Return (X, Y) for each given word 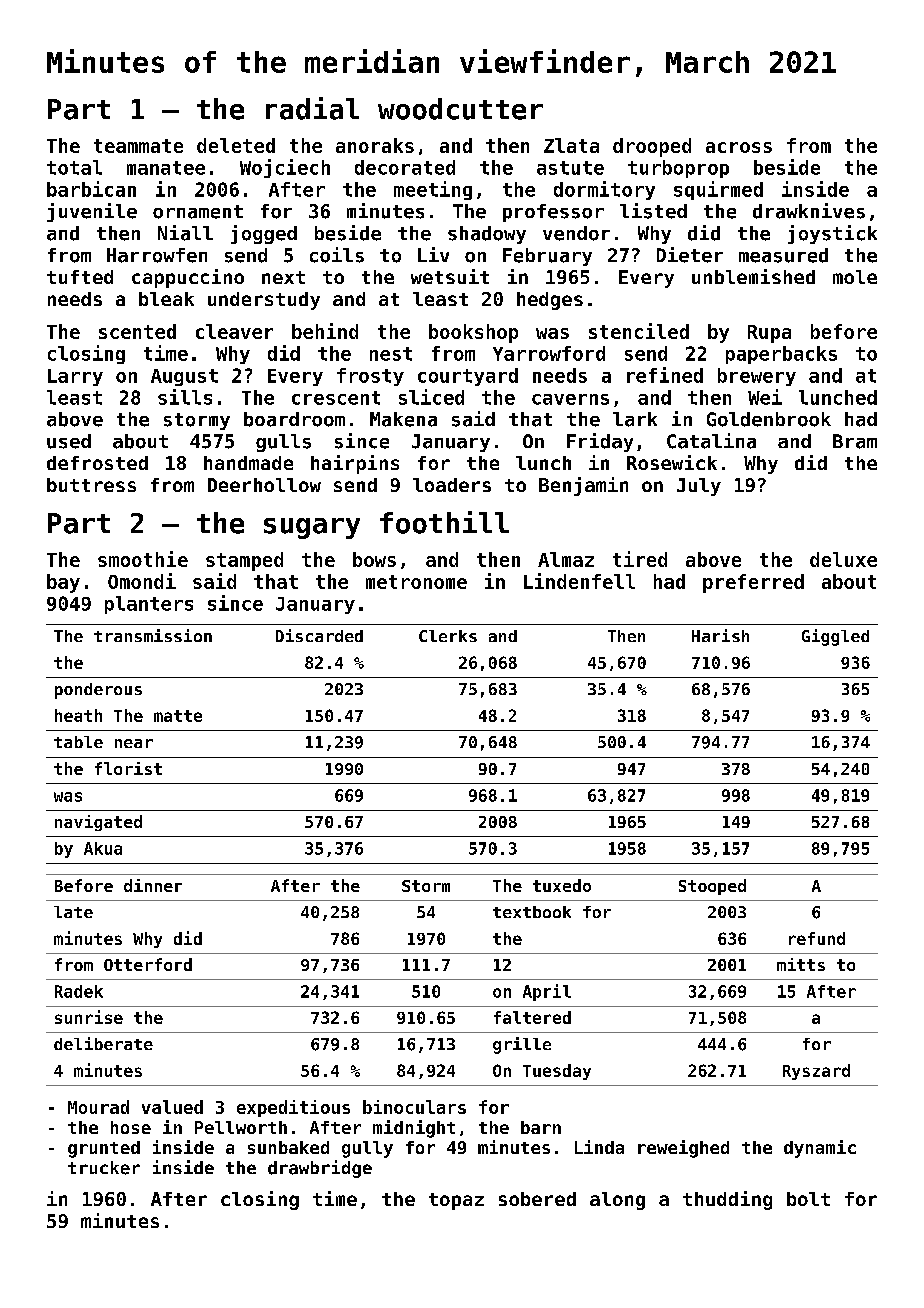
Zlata (571, 145)
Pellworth (241, 1127)
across (739, 147)
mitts (801, 964)
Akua (103, 848)
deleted (236, 145)
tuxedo (562, 885)
